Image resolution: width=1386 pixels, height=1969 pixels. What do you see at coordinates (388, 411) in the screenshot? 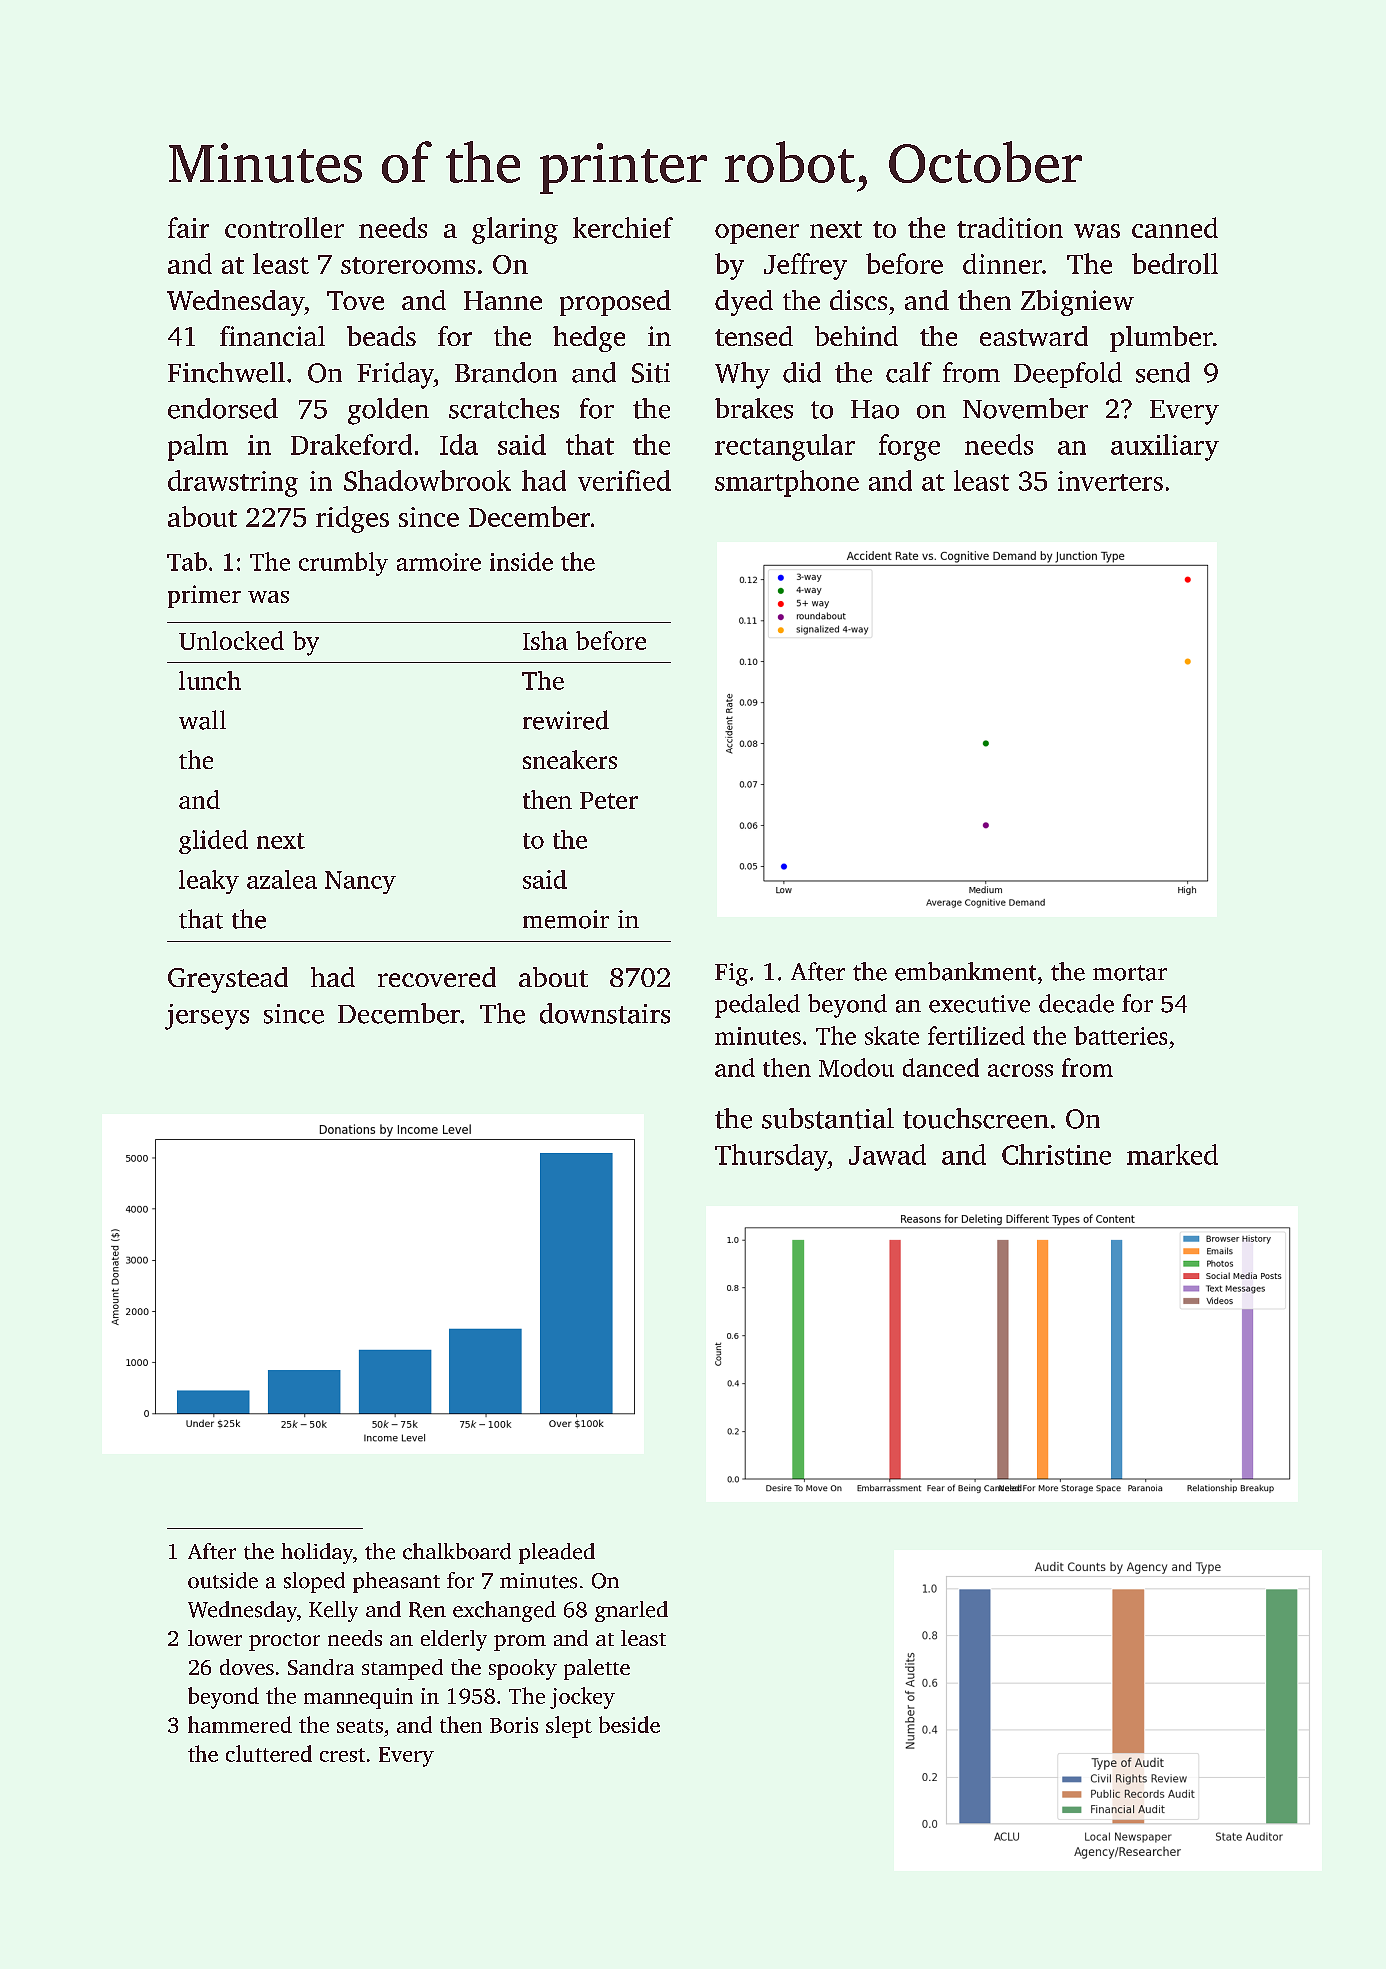
I see `golden` at bounding box center [388, 411].
